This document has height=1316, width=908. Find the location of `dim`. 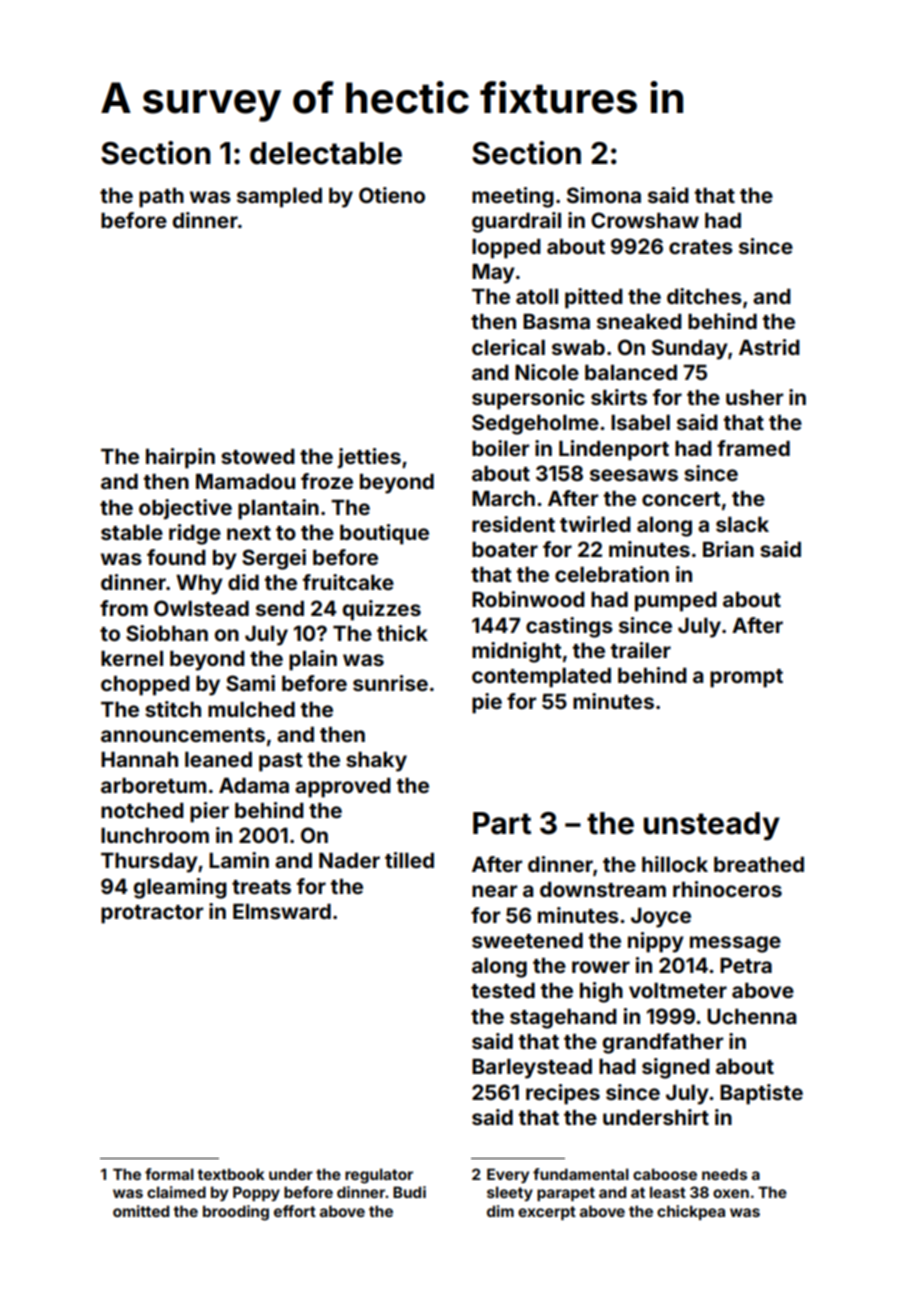

dim is located at coordinates (500, 1211).
